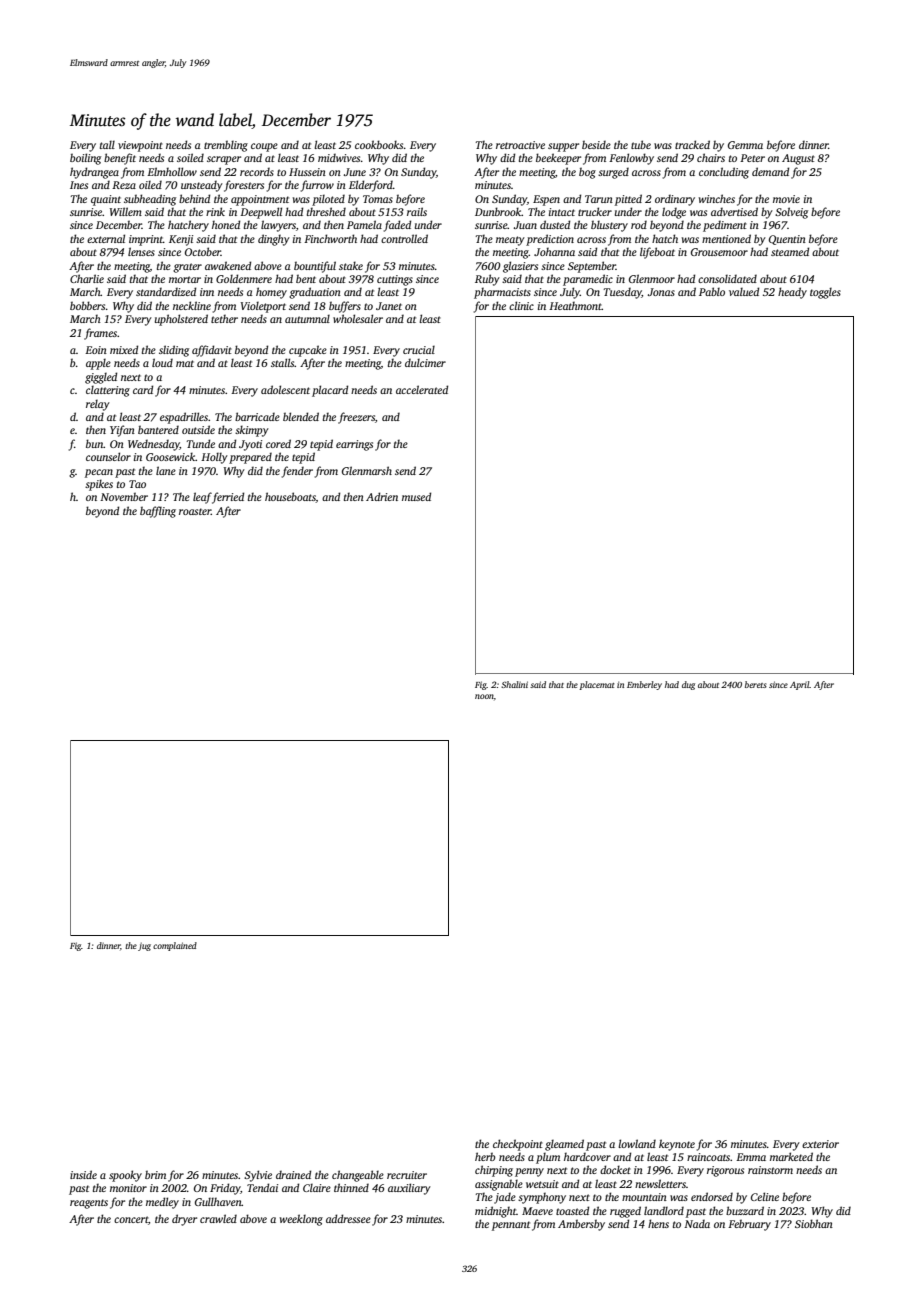 The width and height of the screenshot is (924, 1308). What do you see at coordinates (484, 696) in the screenshot?
I see `noon` at bounding box center [484, 696].
